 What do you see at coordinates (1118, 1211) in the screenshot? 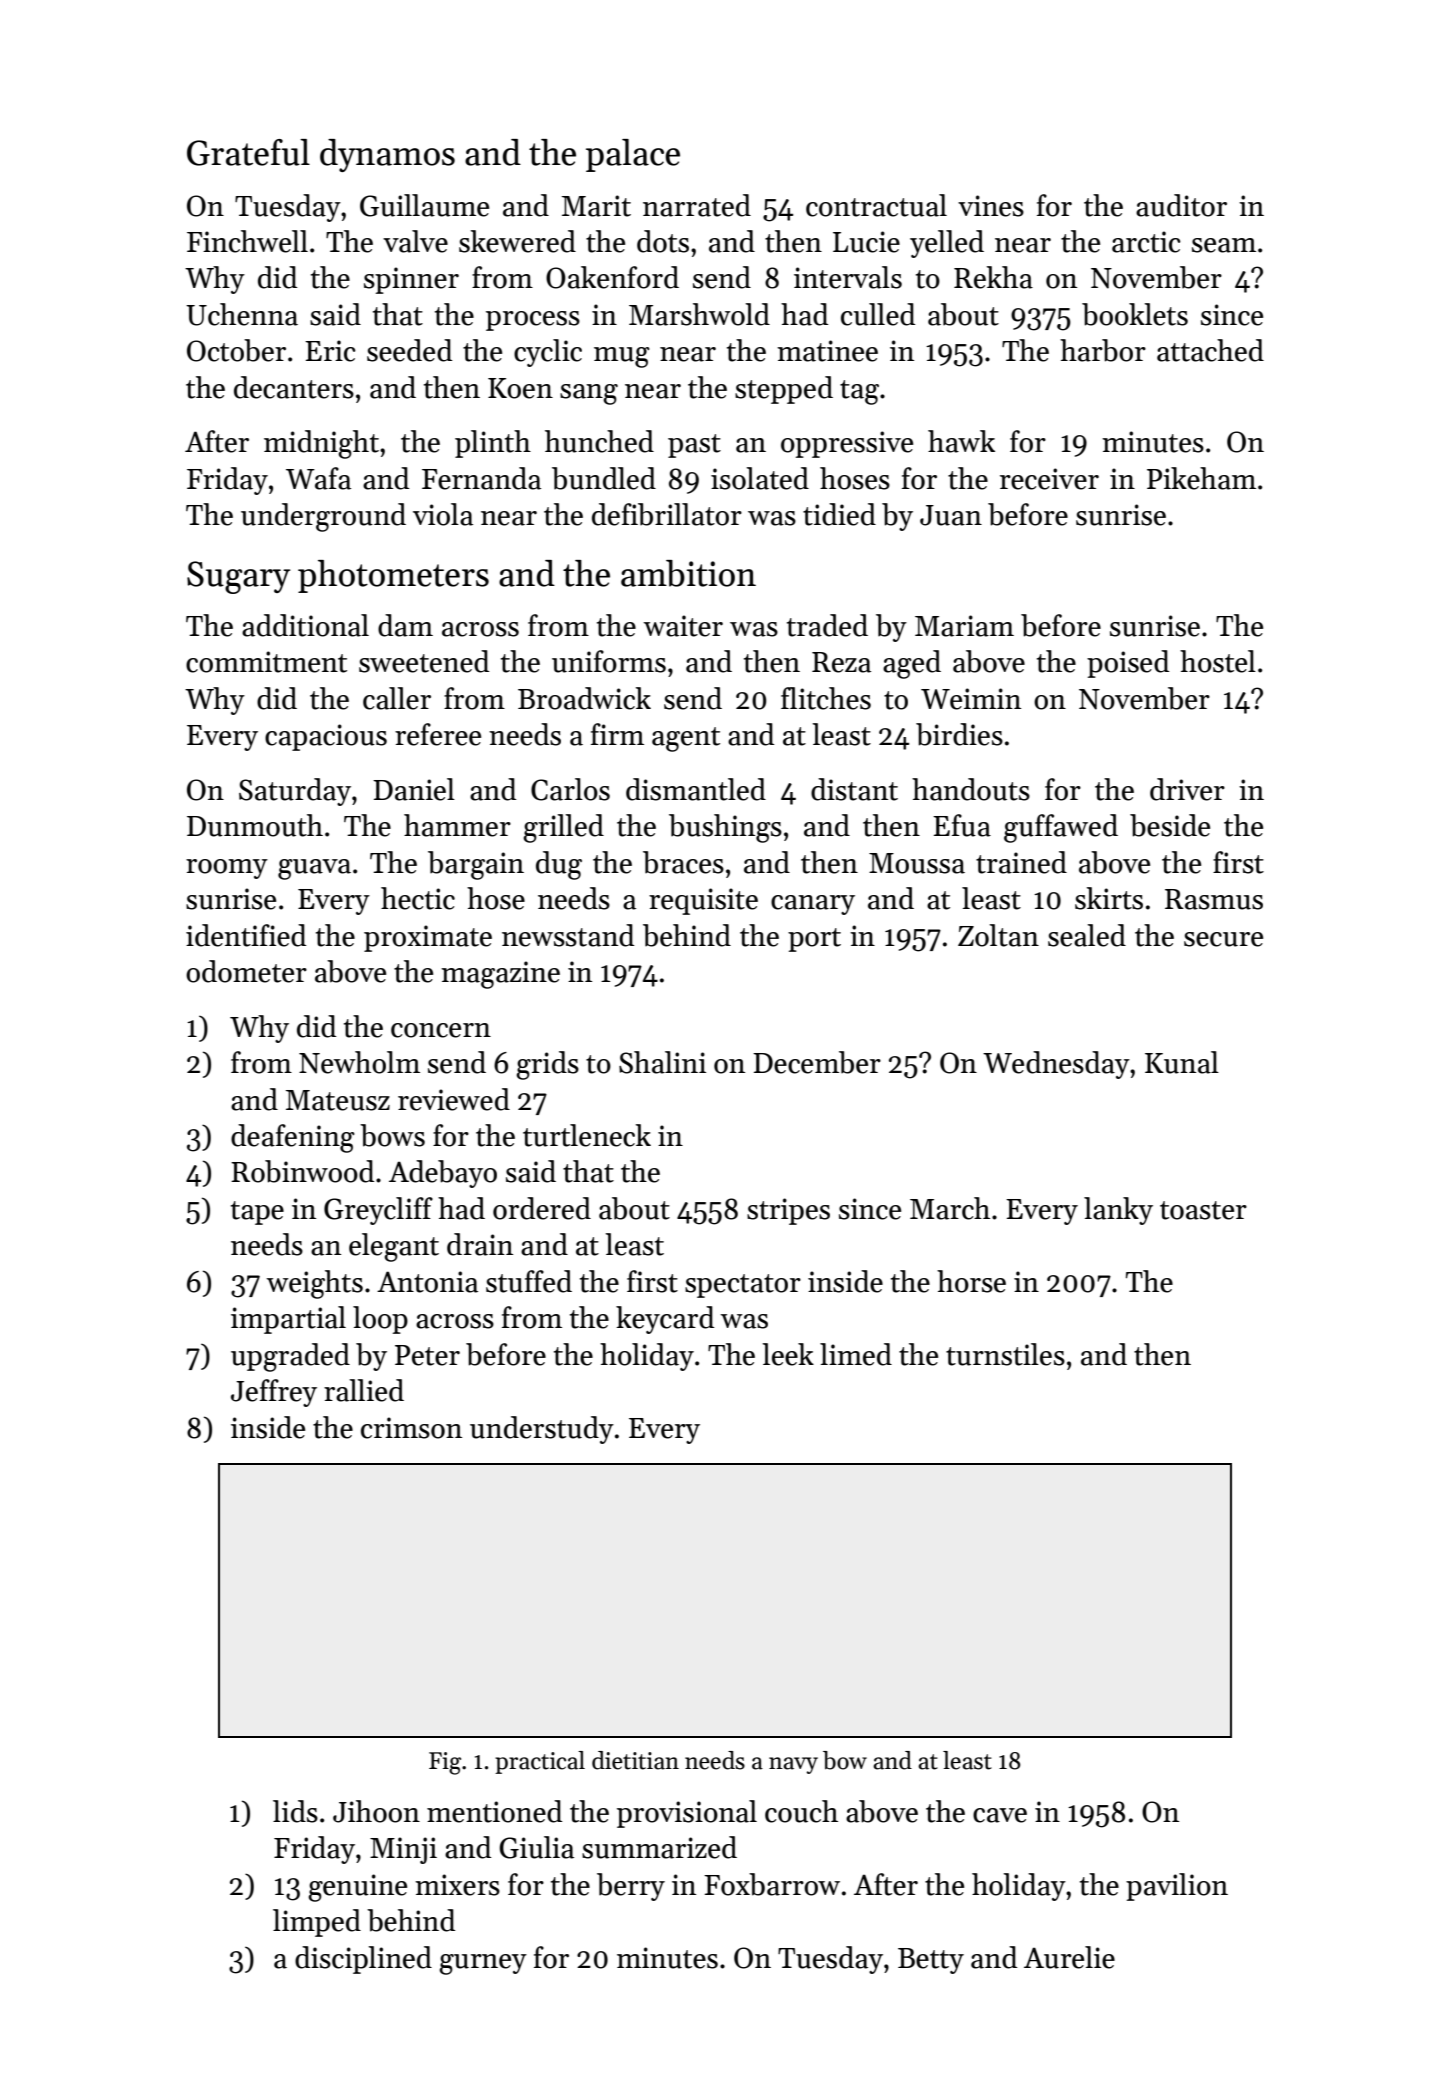
I see `lanky` at bounding box center [1118, 1211].
